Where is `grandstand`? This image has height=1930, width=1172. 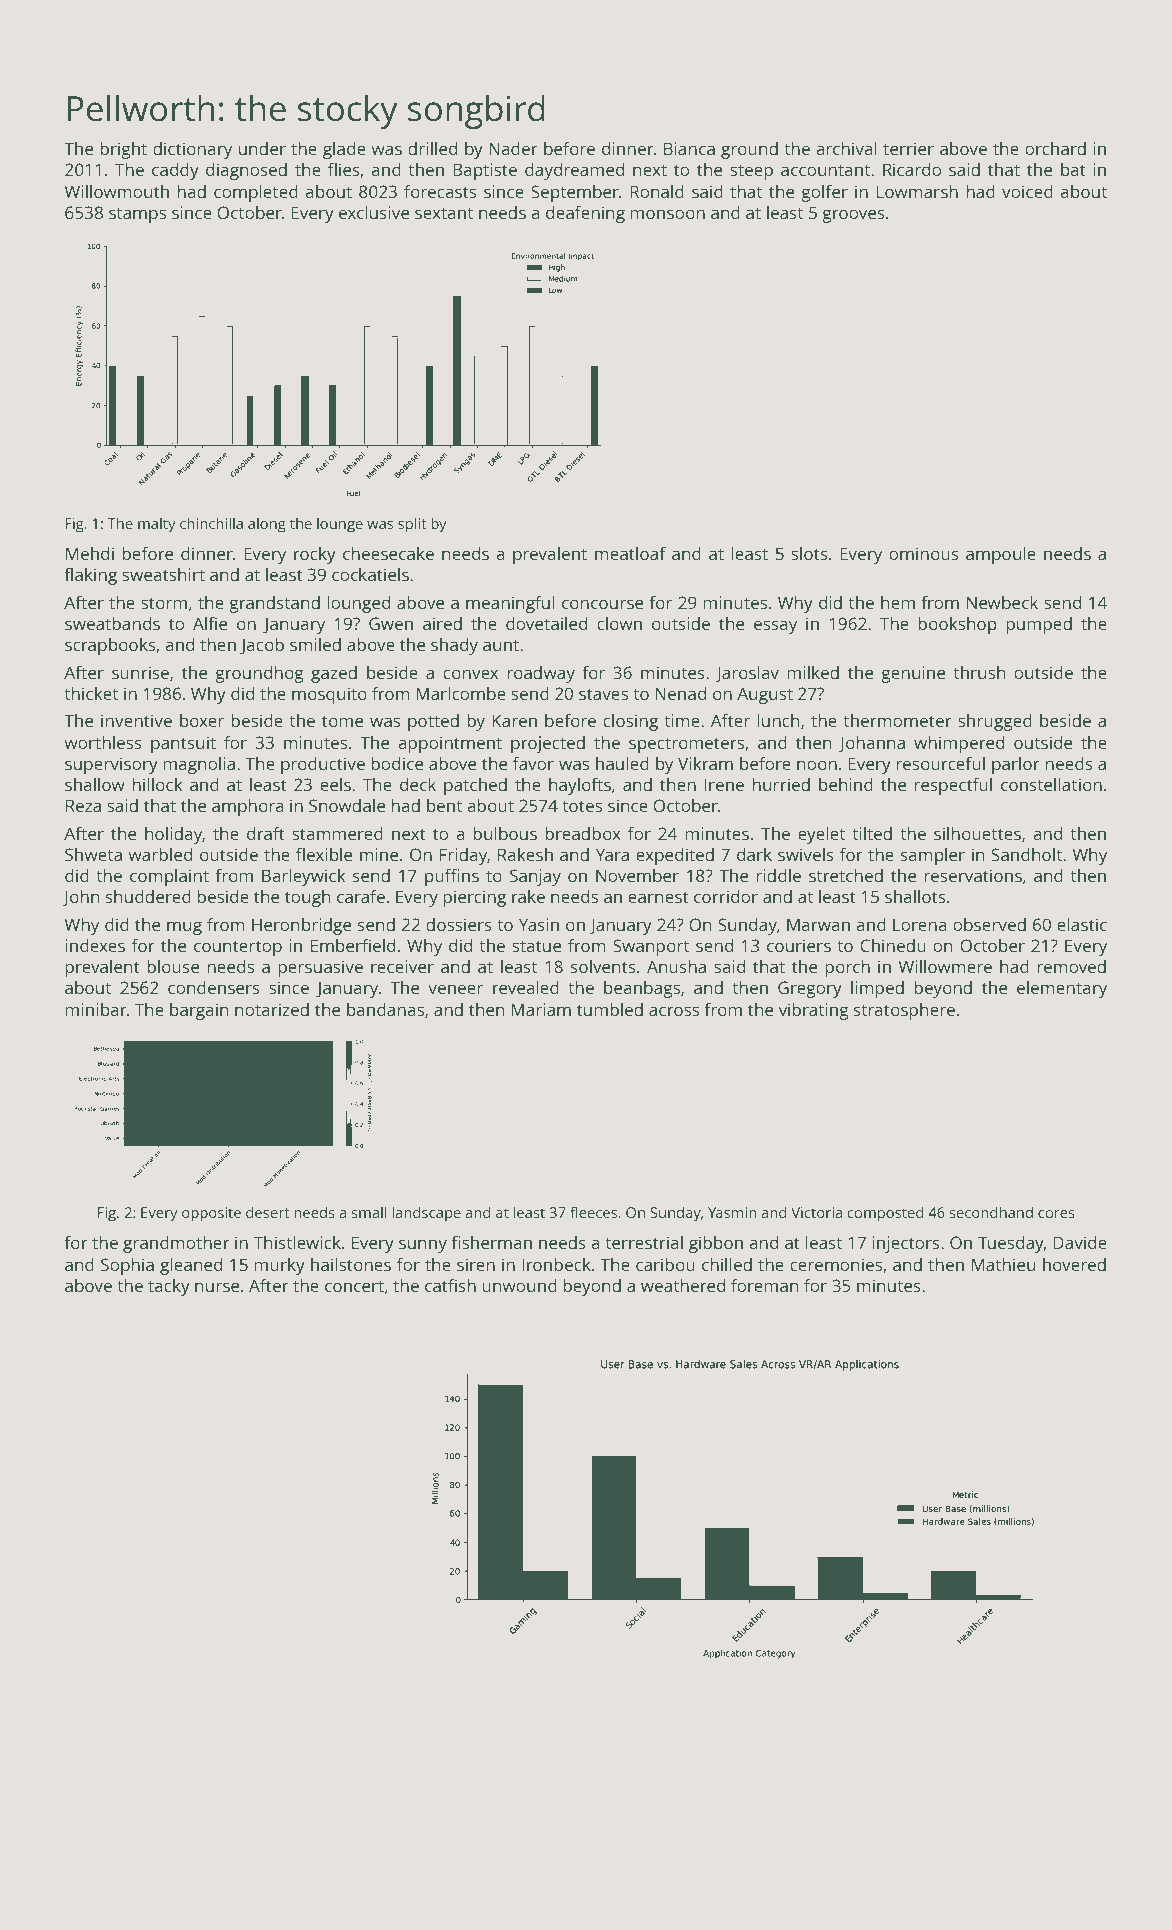 grandstand is located at coordinates (274, 604).
